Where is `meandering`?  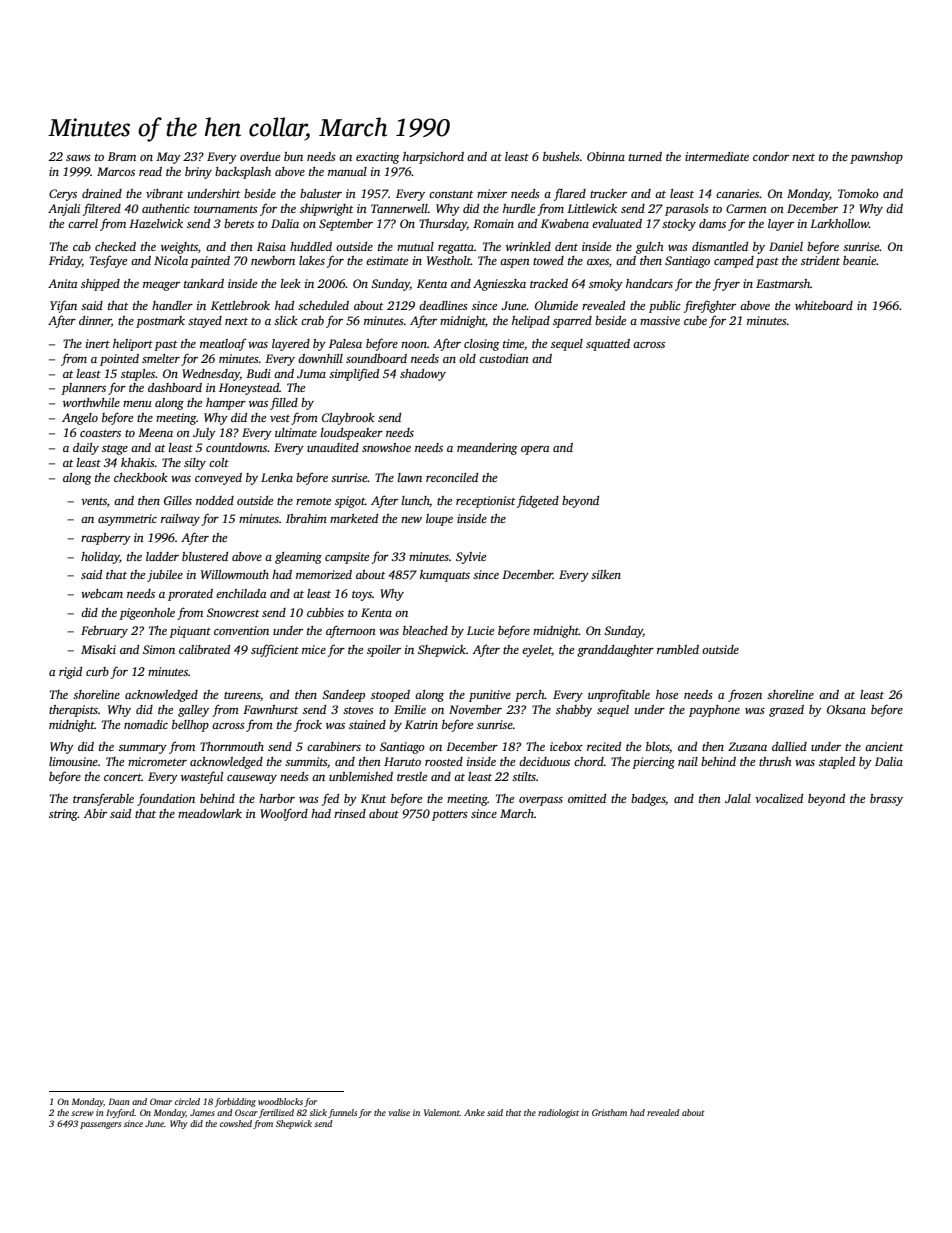 meandering is located at coordinates (487, 449).
